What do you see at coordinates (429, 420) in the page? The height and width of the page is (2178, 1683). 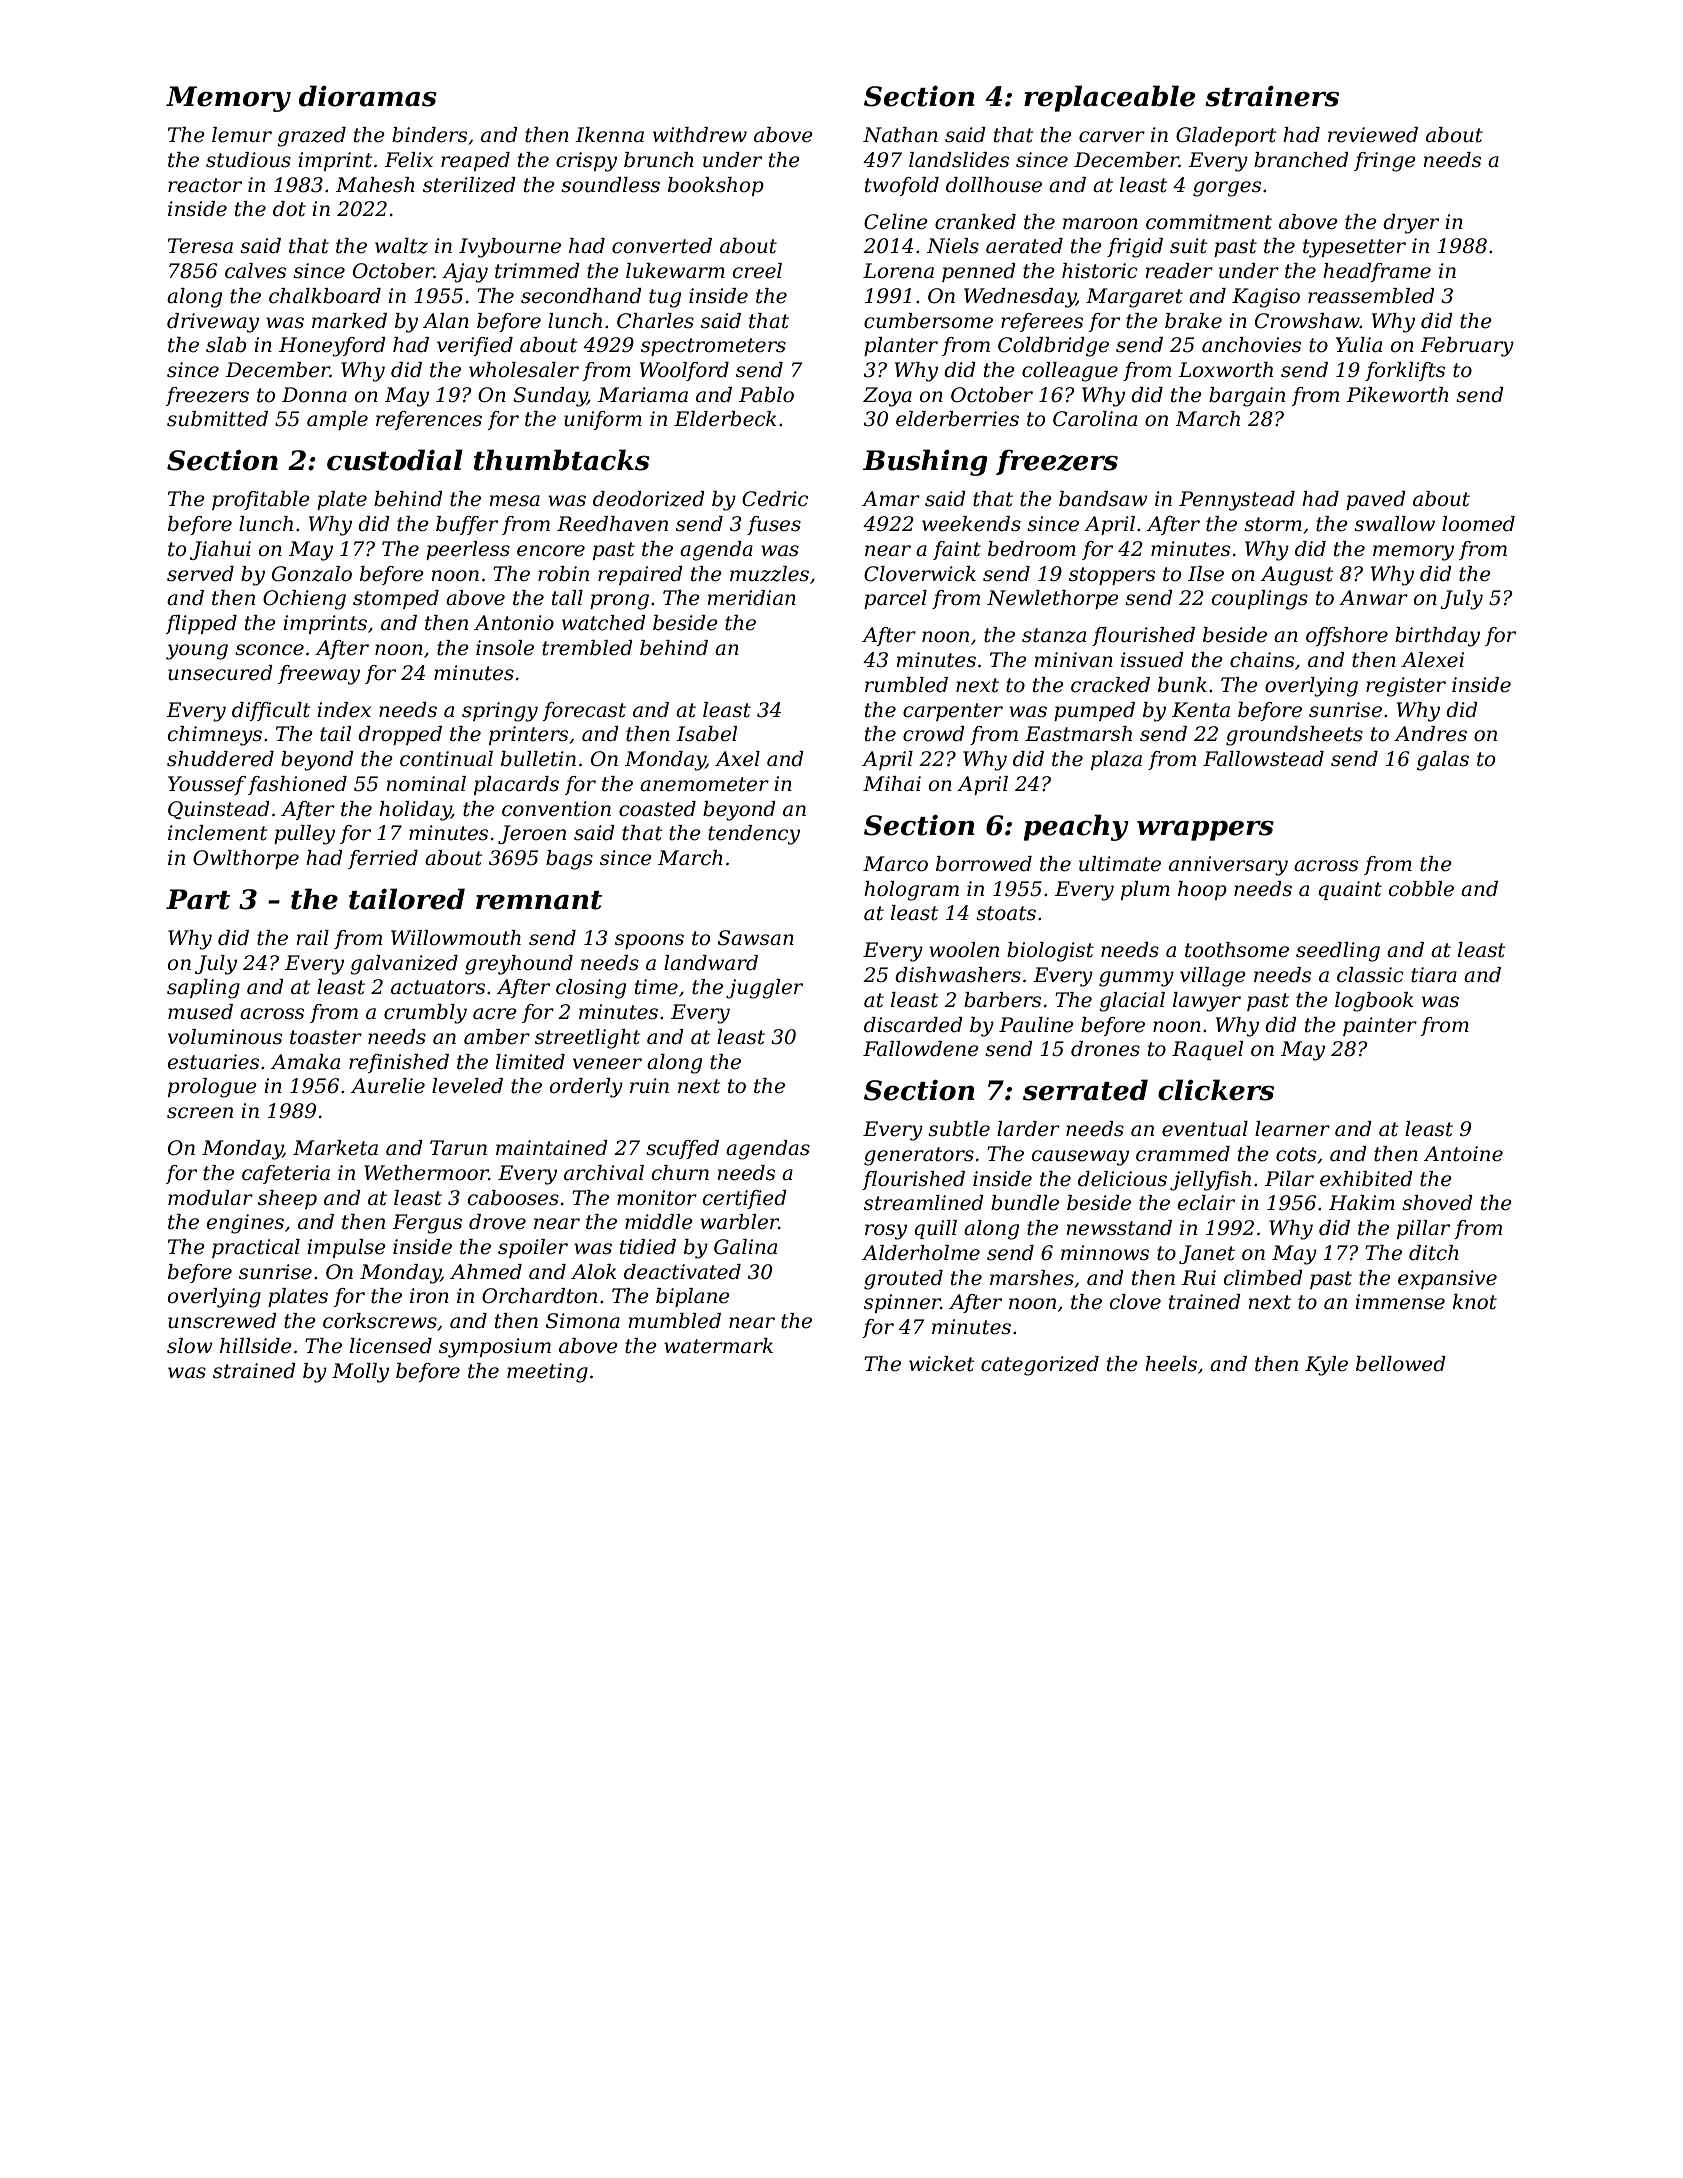 I see `references` at bounding box center [429, 420].
